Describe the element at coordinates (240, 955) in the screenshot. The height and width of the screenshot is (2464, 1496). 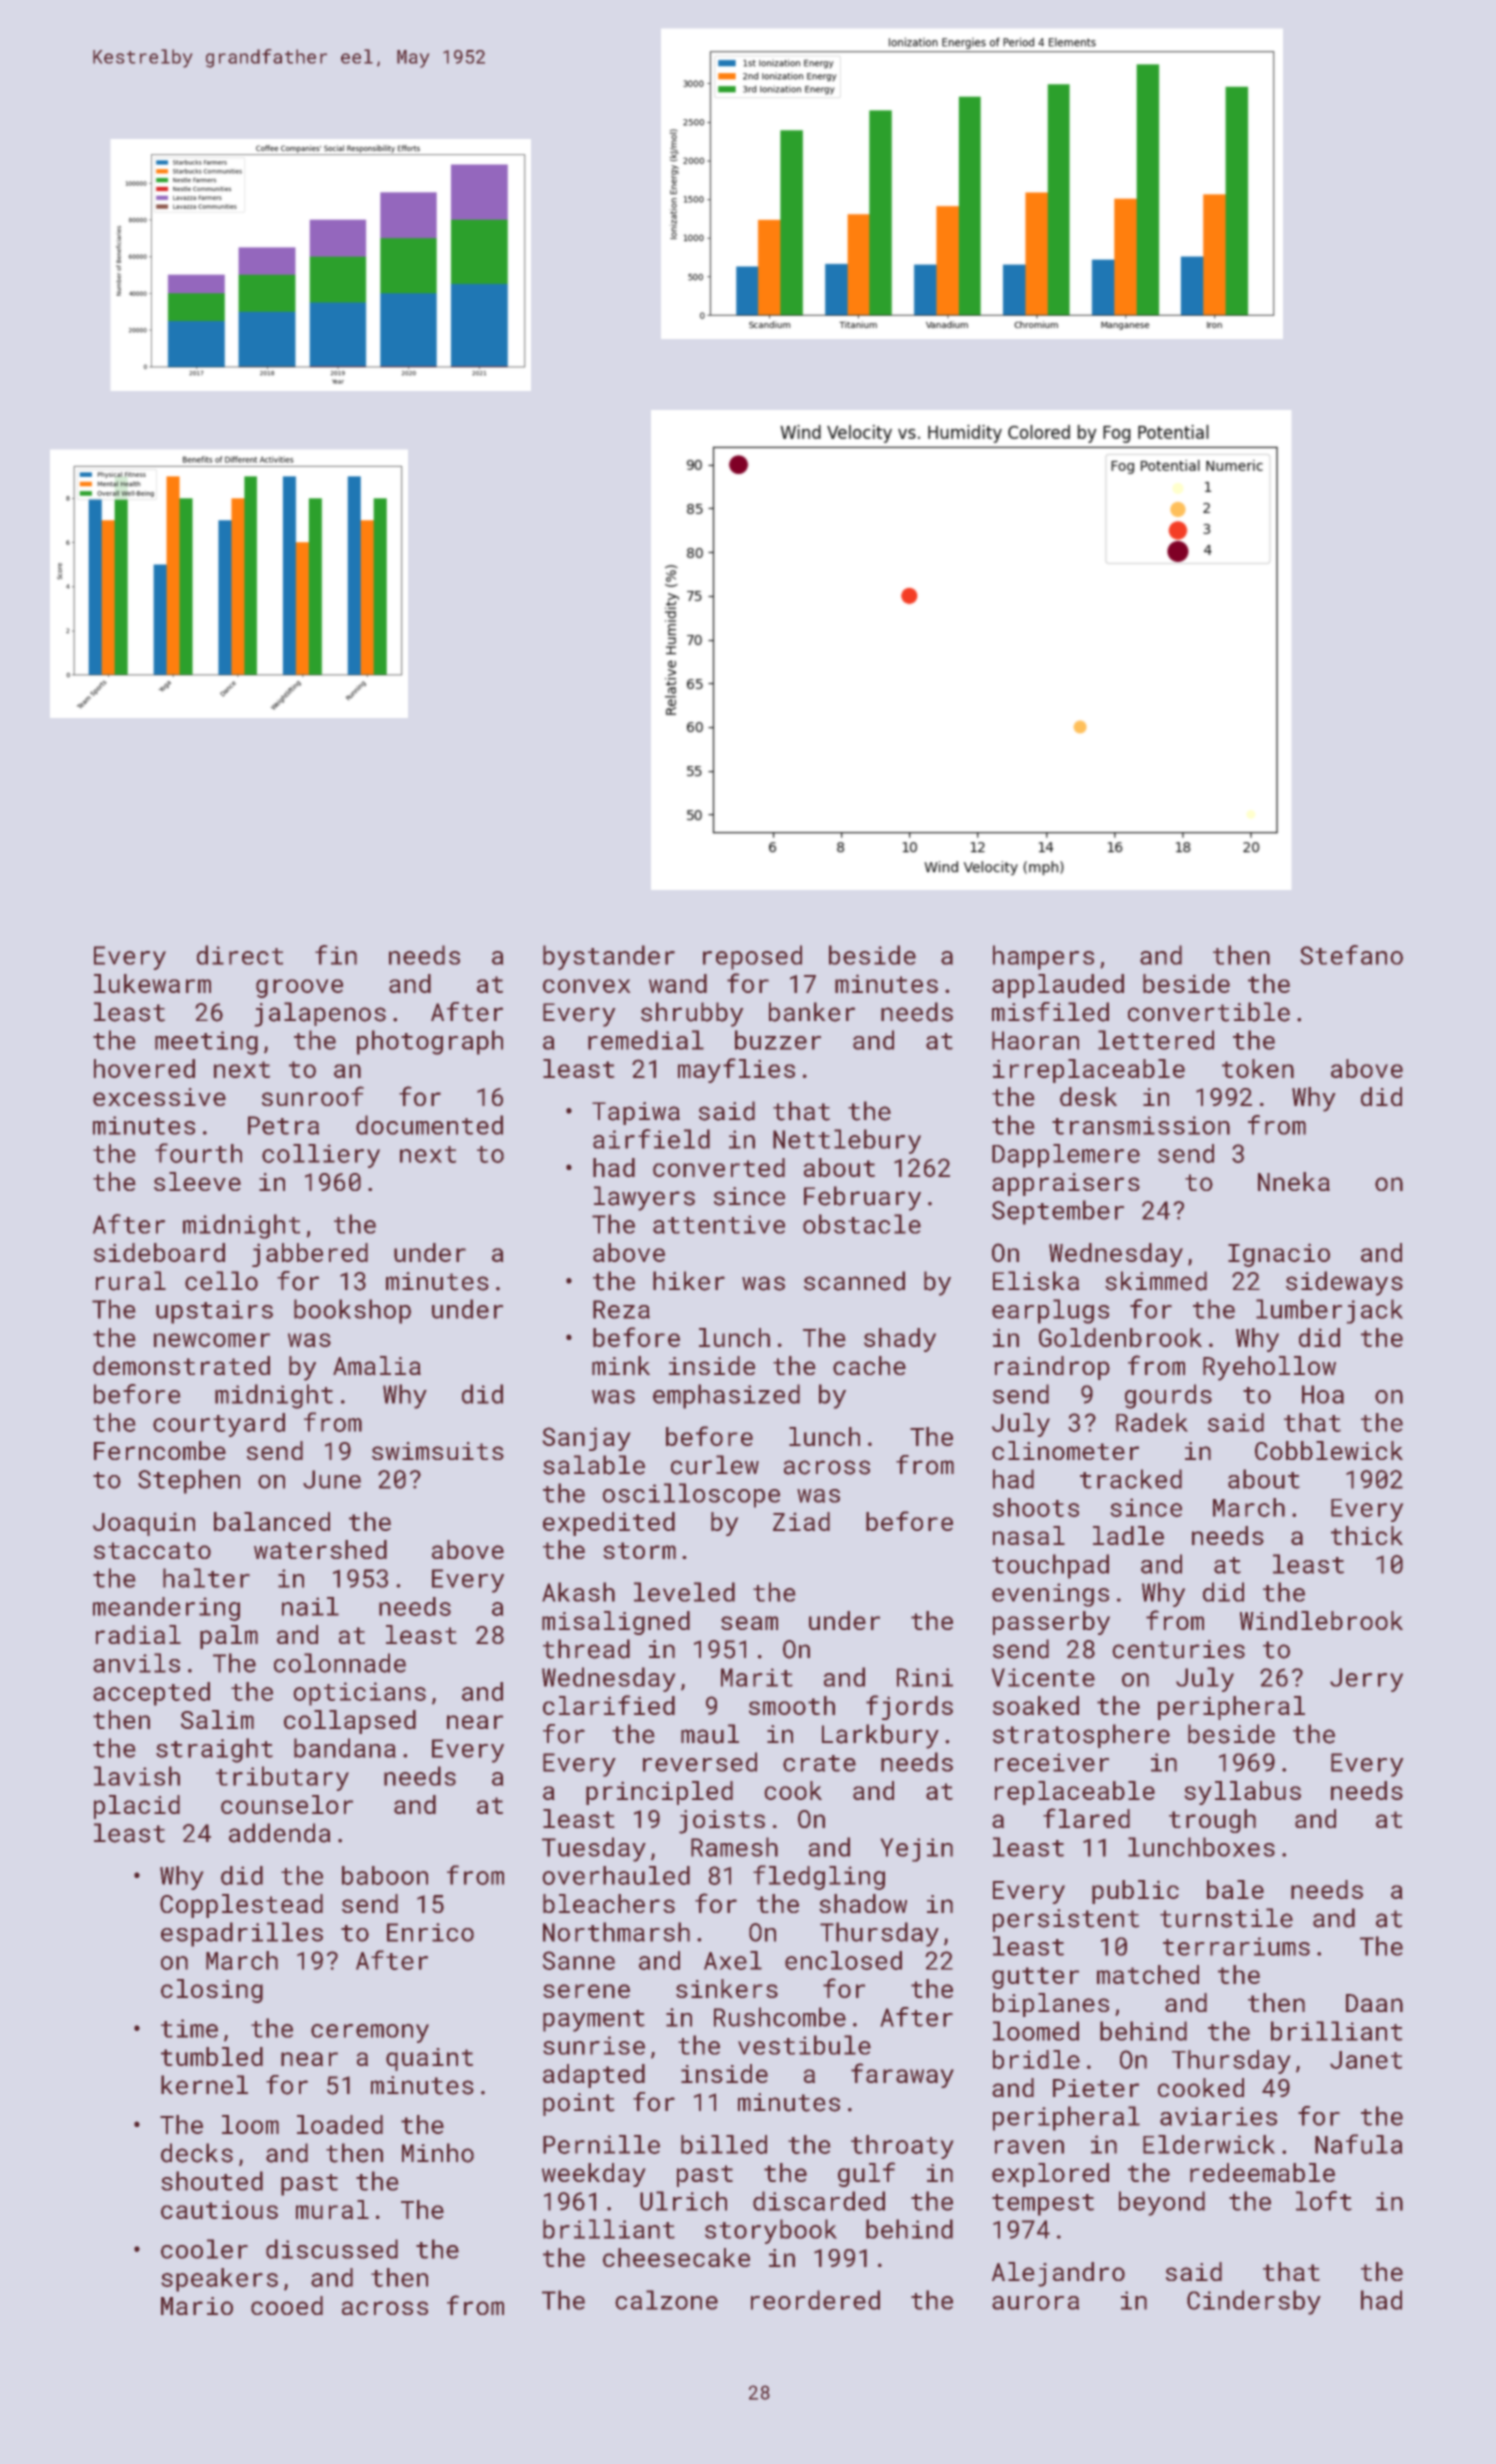
I see `direct` at that location.
